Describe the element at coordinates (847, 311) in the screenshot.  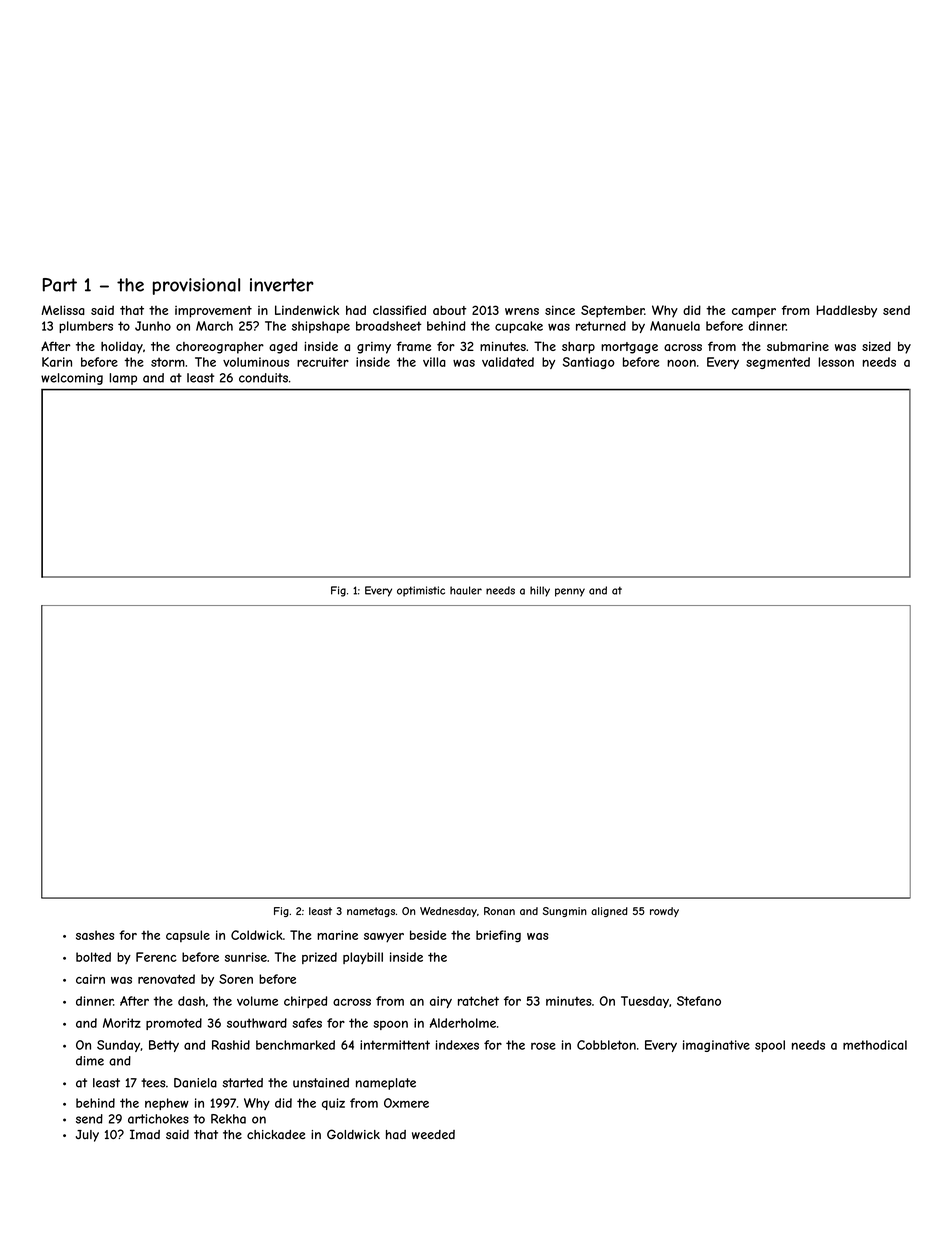
I see `Haddlesby` at that location.
